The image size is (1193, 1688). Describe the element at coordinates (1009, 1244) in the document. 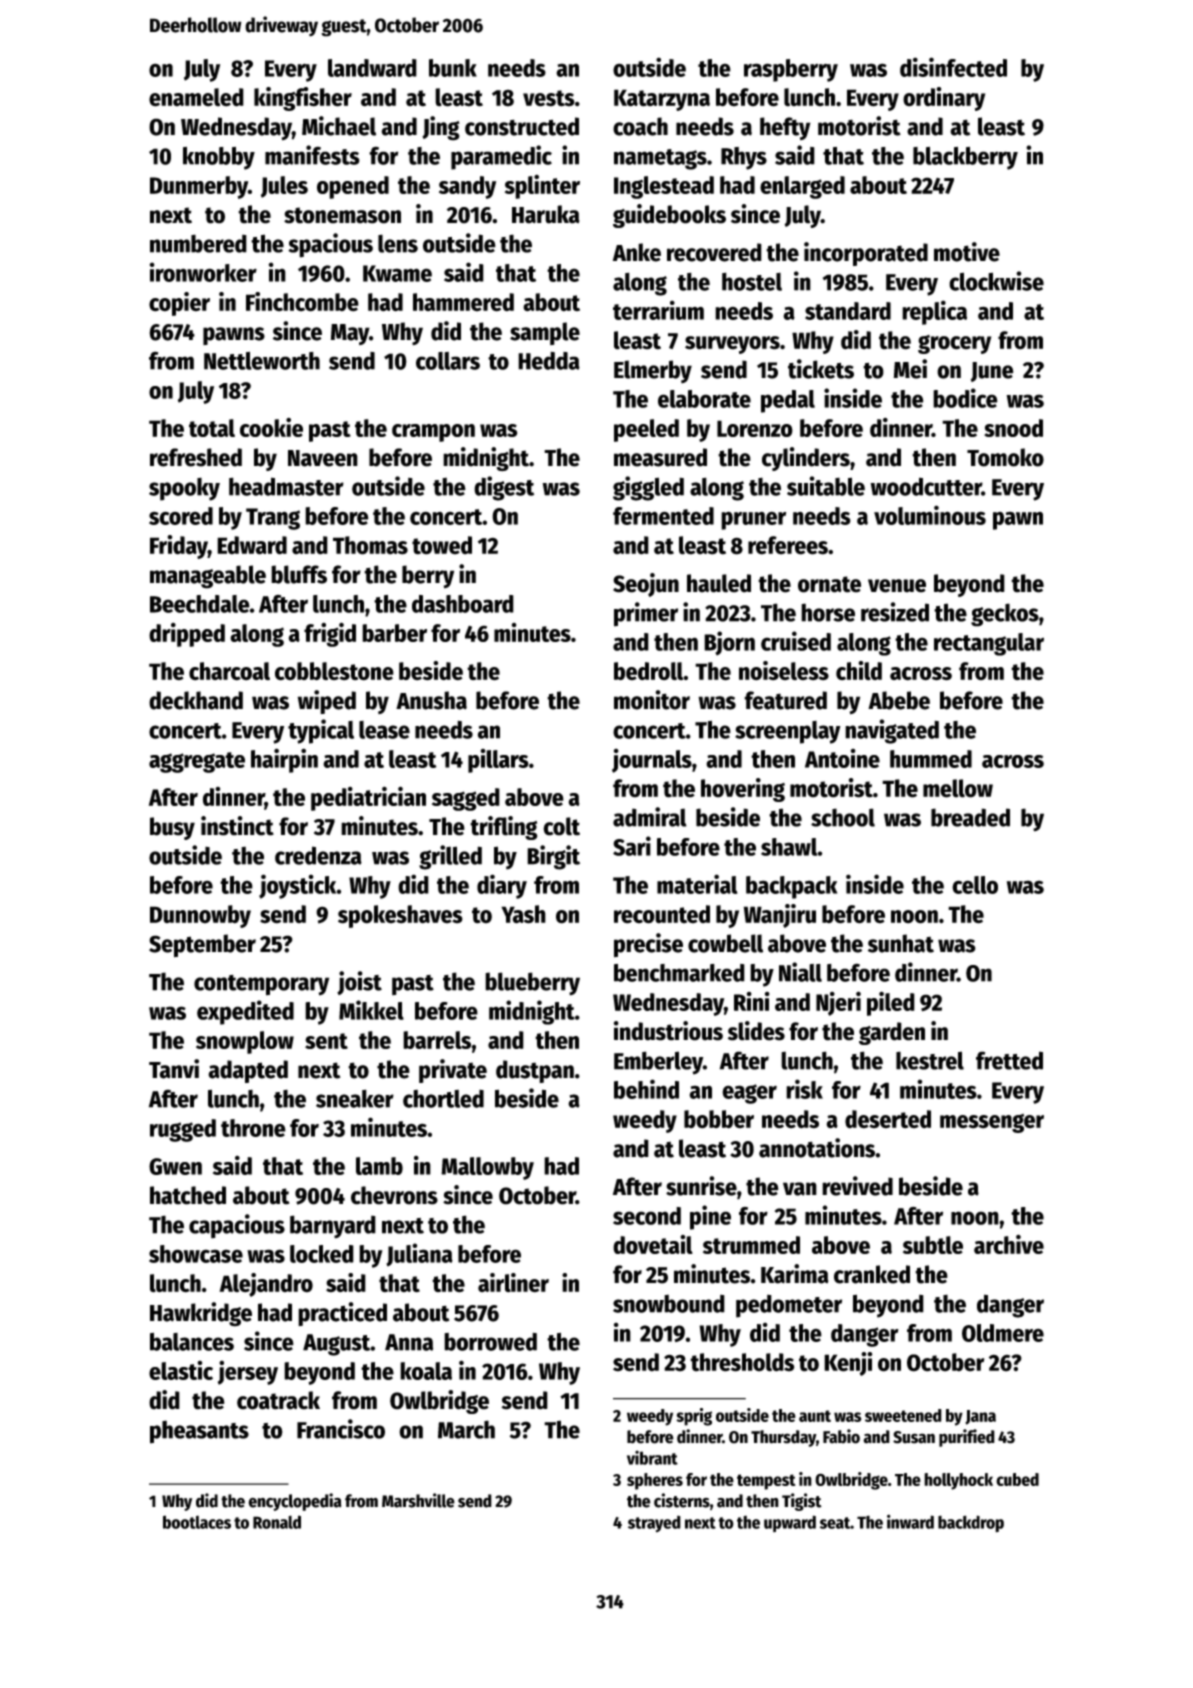

I see `archive` at that location.
